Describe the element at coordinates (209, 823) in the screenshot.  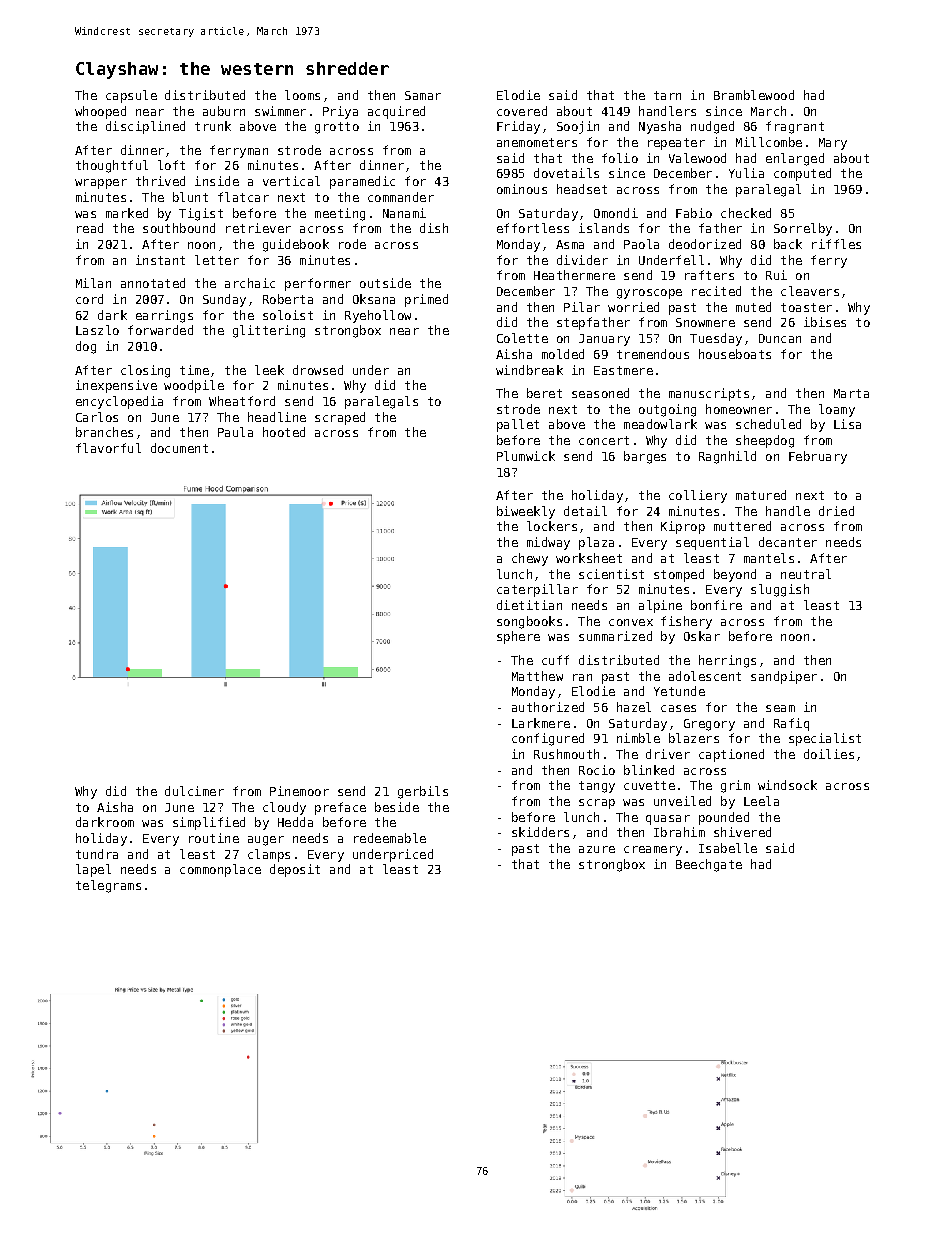
I see `simplified` at that location.
